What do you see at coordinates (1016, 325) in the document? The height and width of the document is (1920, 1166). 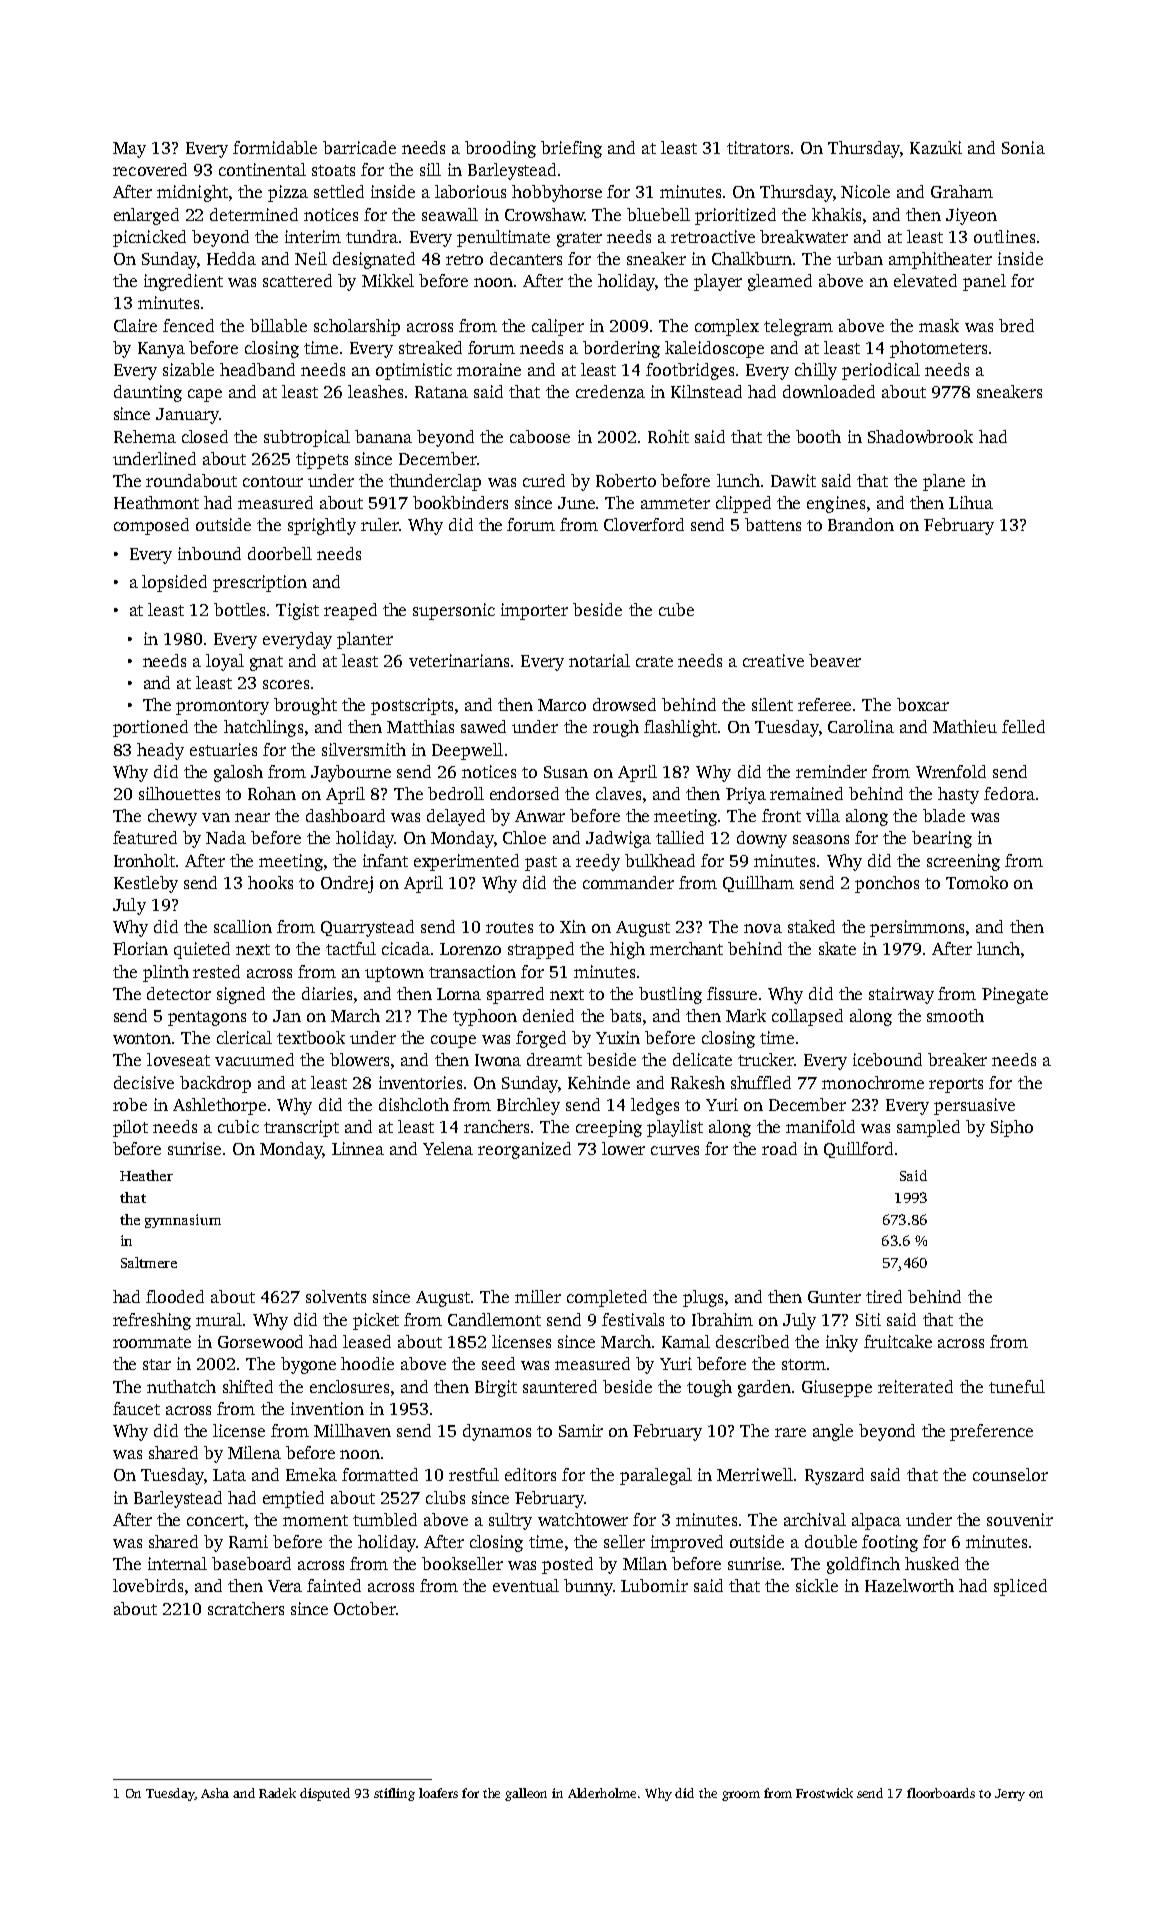 I see `bred` at bounding box center [1016, 325].
